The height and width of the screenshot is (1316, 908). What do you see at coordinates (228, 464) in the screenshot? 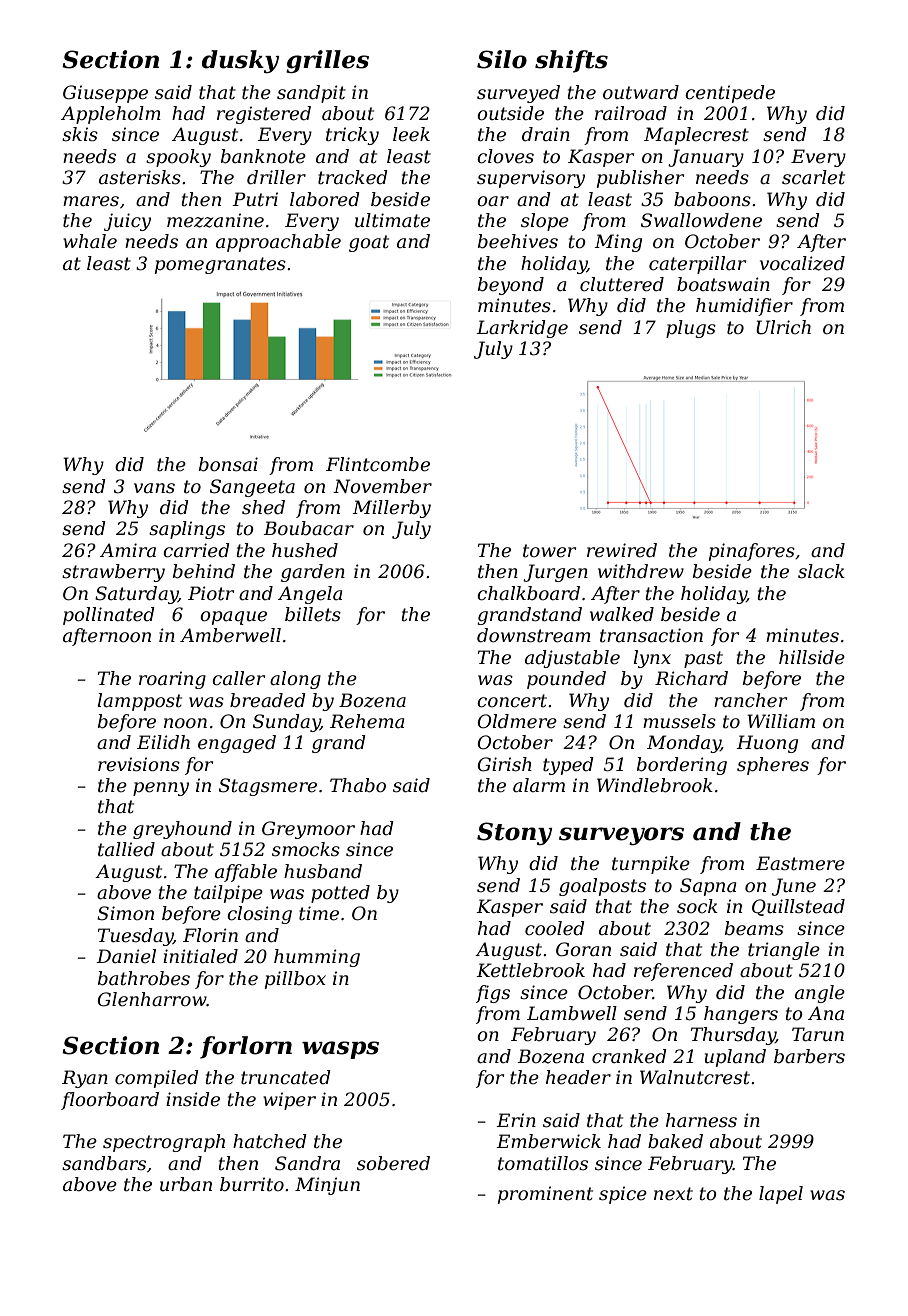
I see `bonsai` at bounding box center [228, 464].
